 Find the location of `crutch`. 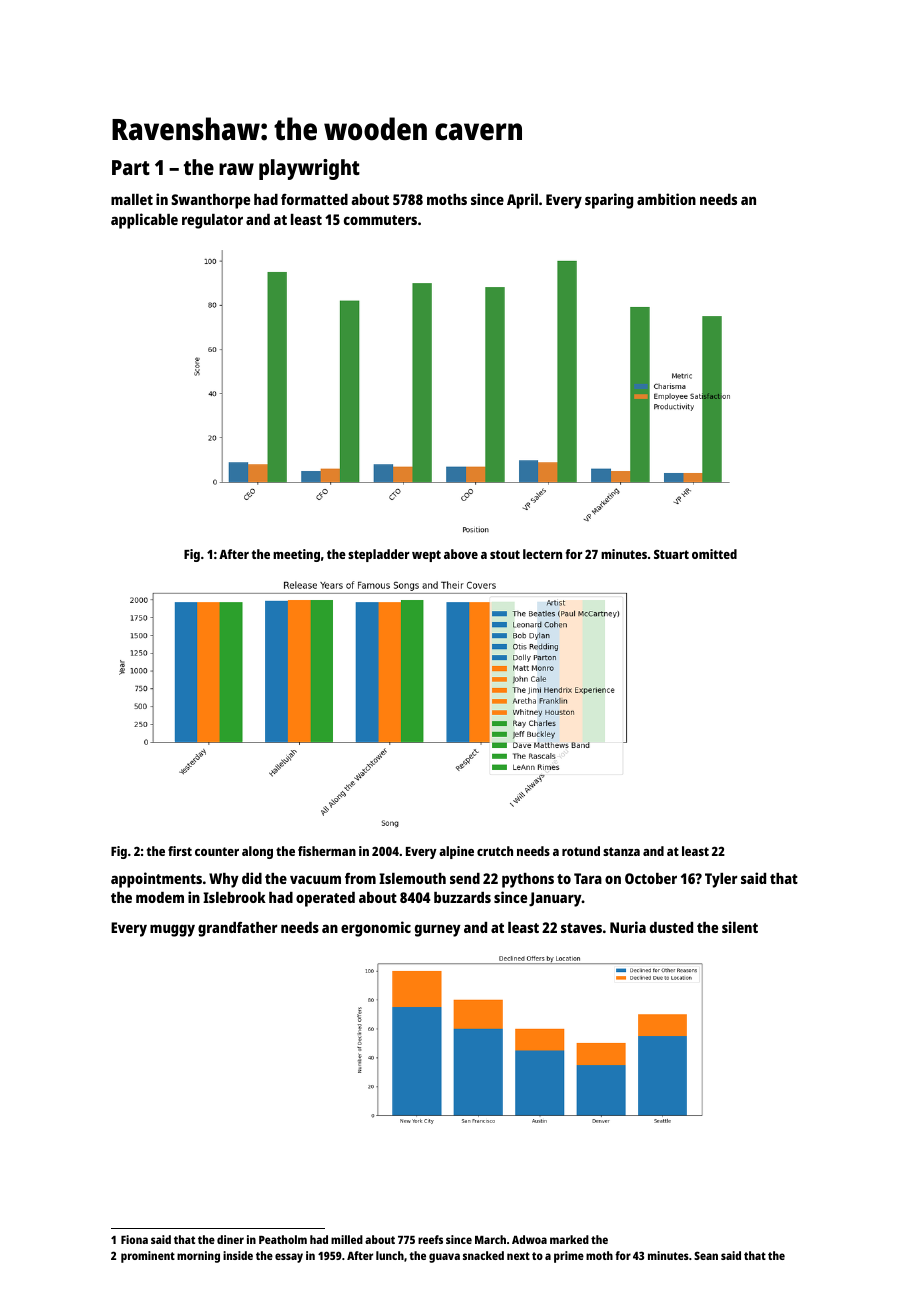

crutch is located at coordinates (495, 851).
